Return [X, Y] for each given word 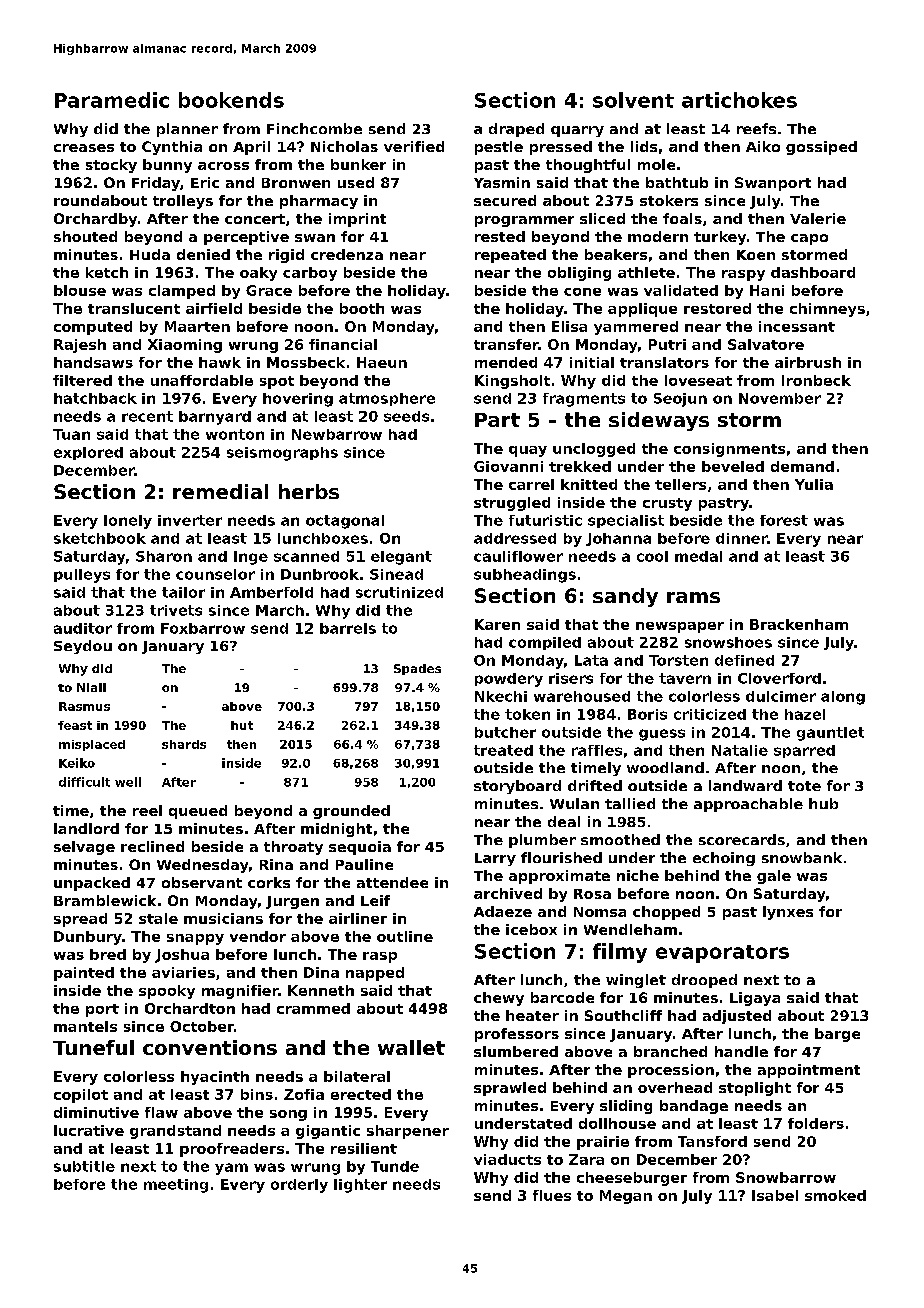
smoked [835, 1195]
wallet [411, 1047]
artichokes [739, 100]
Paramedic [112, 100]
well [128, 782]
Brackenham [799, 624]
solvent [633, 100]
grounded [351, 812]
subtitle [84, 1166]
